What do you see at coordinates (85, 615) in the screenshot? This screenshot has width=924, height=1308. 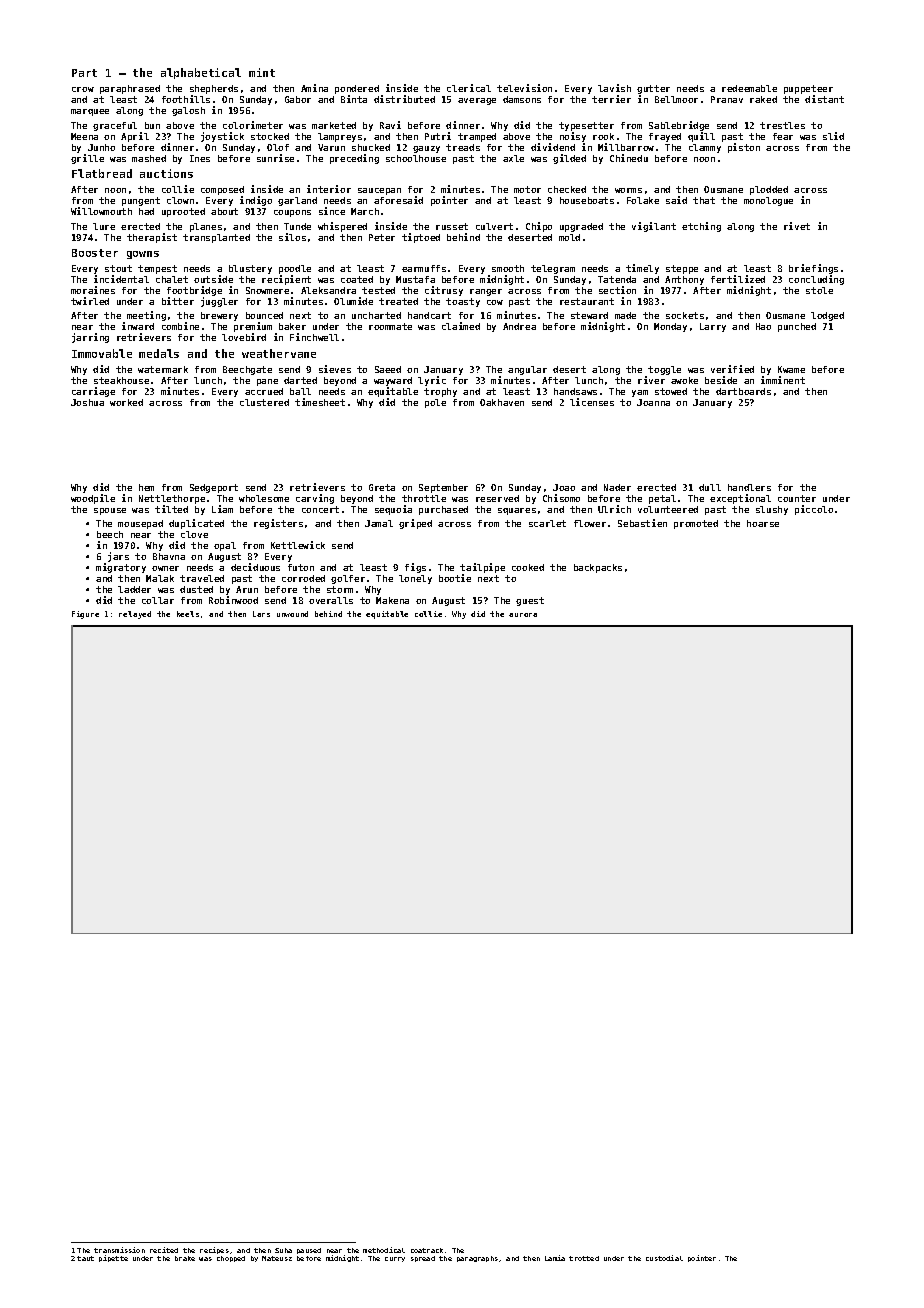 I see `Figure` at bounding box center [85, 615].
